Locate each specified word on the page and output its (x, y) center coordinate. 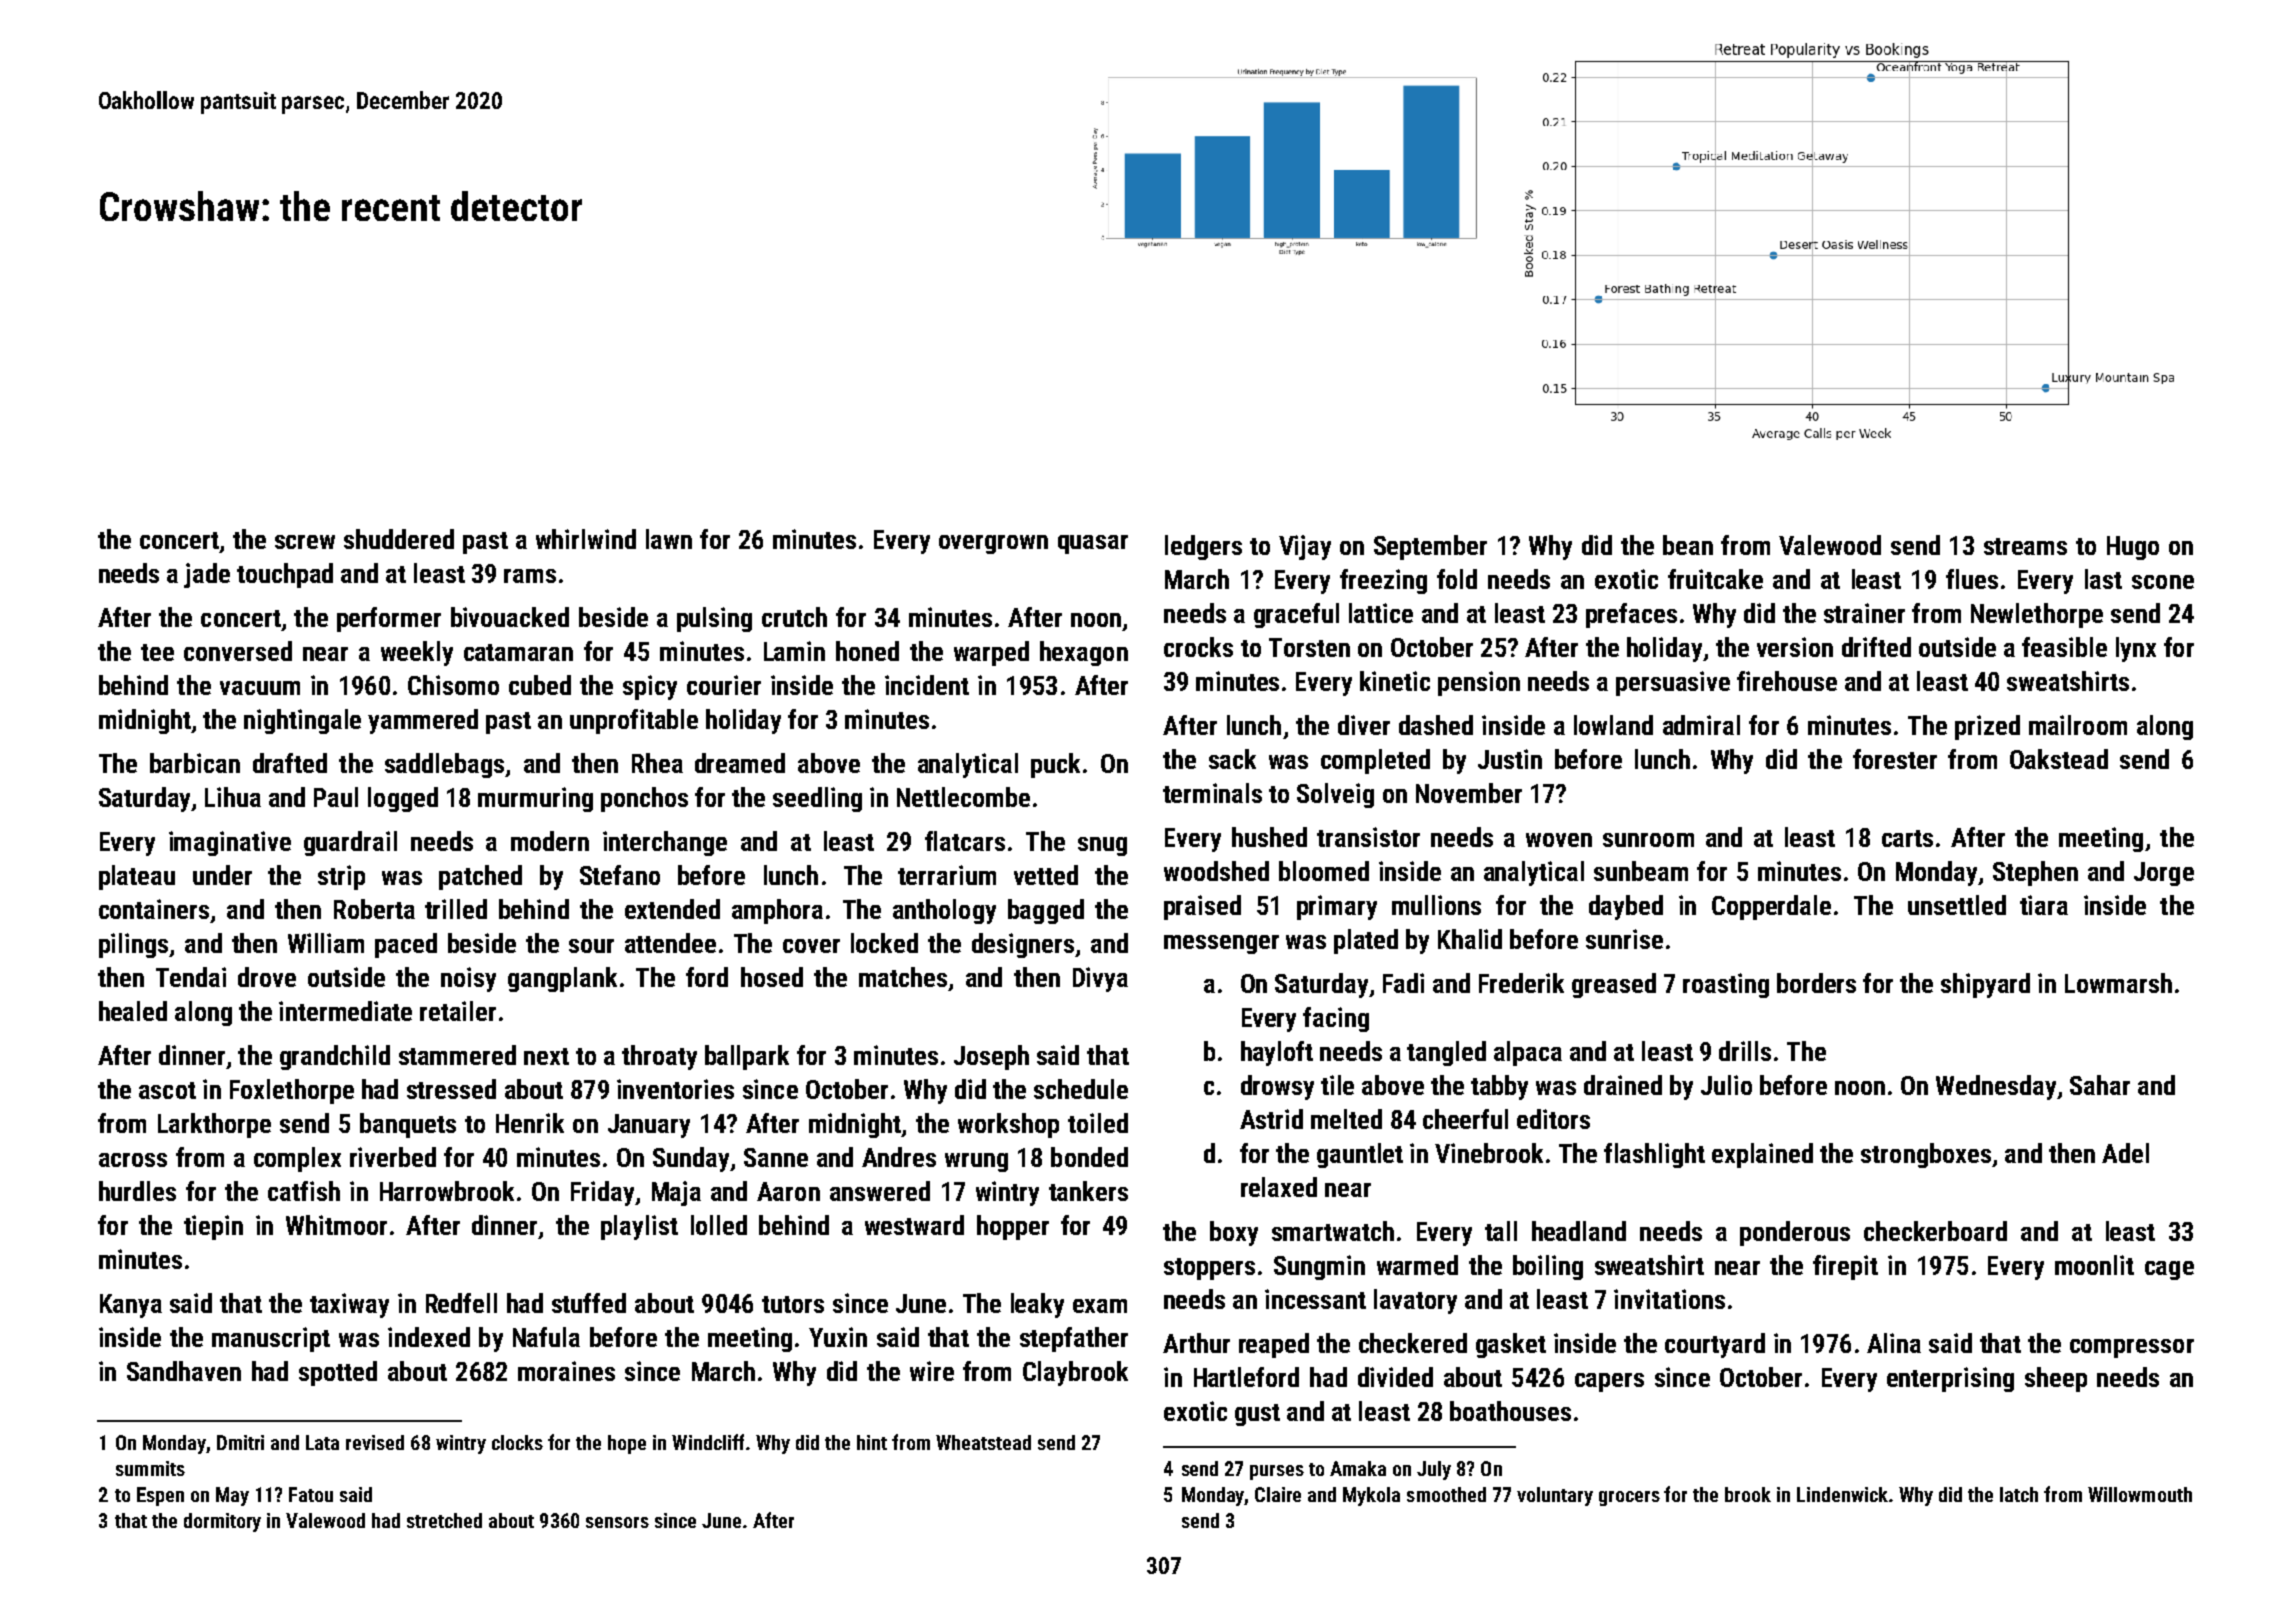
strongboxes (1926, 1155)
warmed (1417, 1265)
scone (2163, 582)
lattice (1381, 613)
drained (1623, 1085)
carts (1907, 838)
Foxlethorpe (292, 1091)
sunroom (1648, 840)
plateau (137, 877)
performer (389, 619)
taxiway (349, 1305)
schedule (1081, 1089)
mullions (1436, 905)
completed (1375, 761)
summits (150, 1468)
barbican (195, 763)
